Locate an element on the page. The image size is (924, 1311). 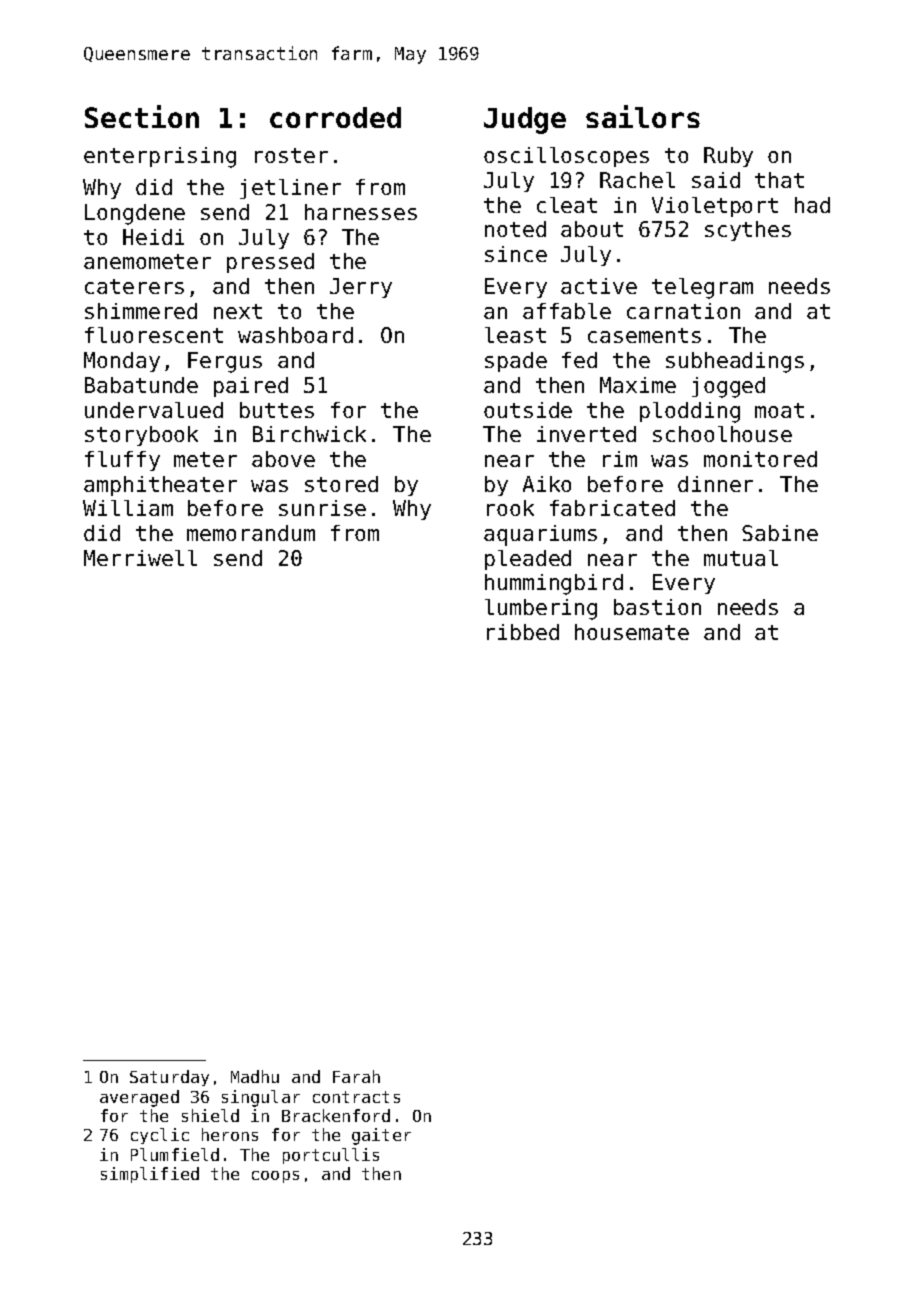
pressed is located at coordinates (270, 263).
